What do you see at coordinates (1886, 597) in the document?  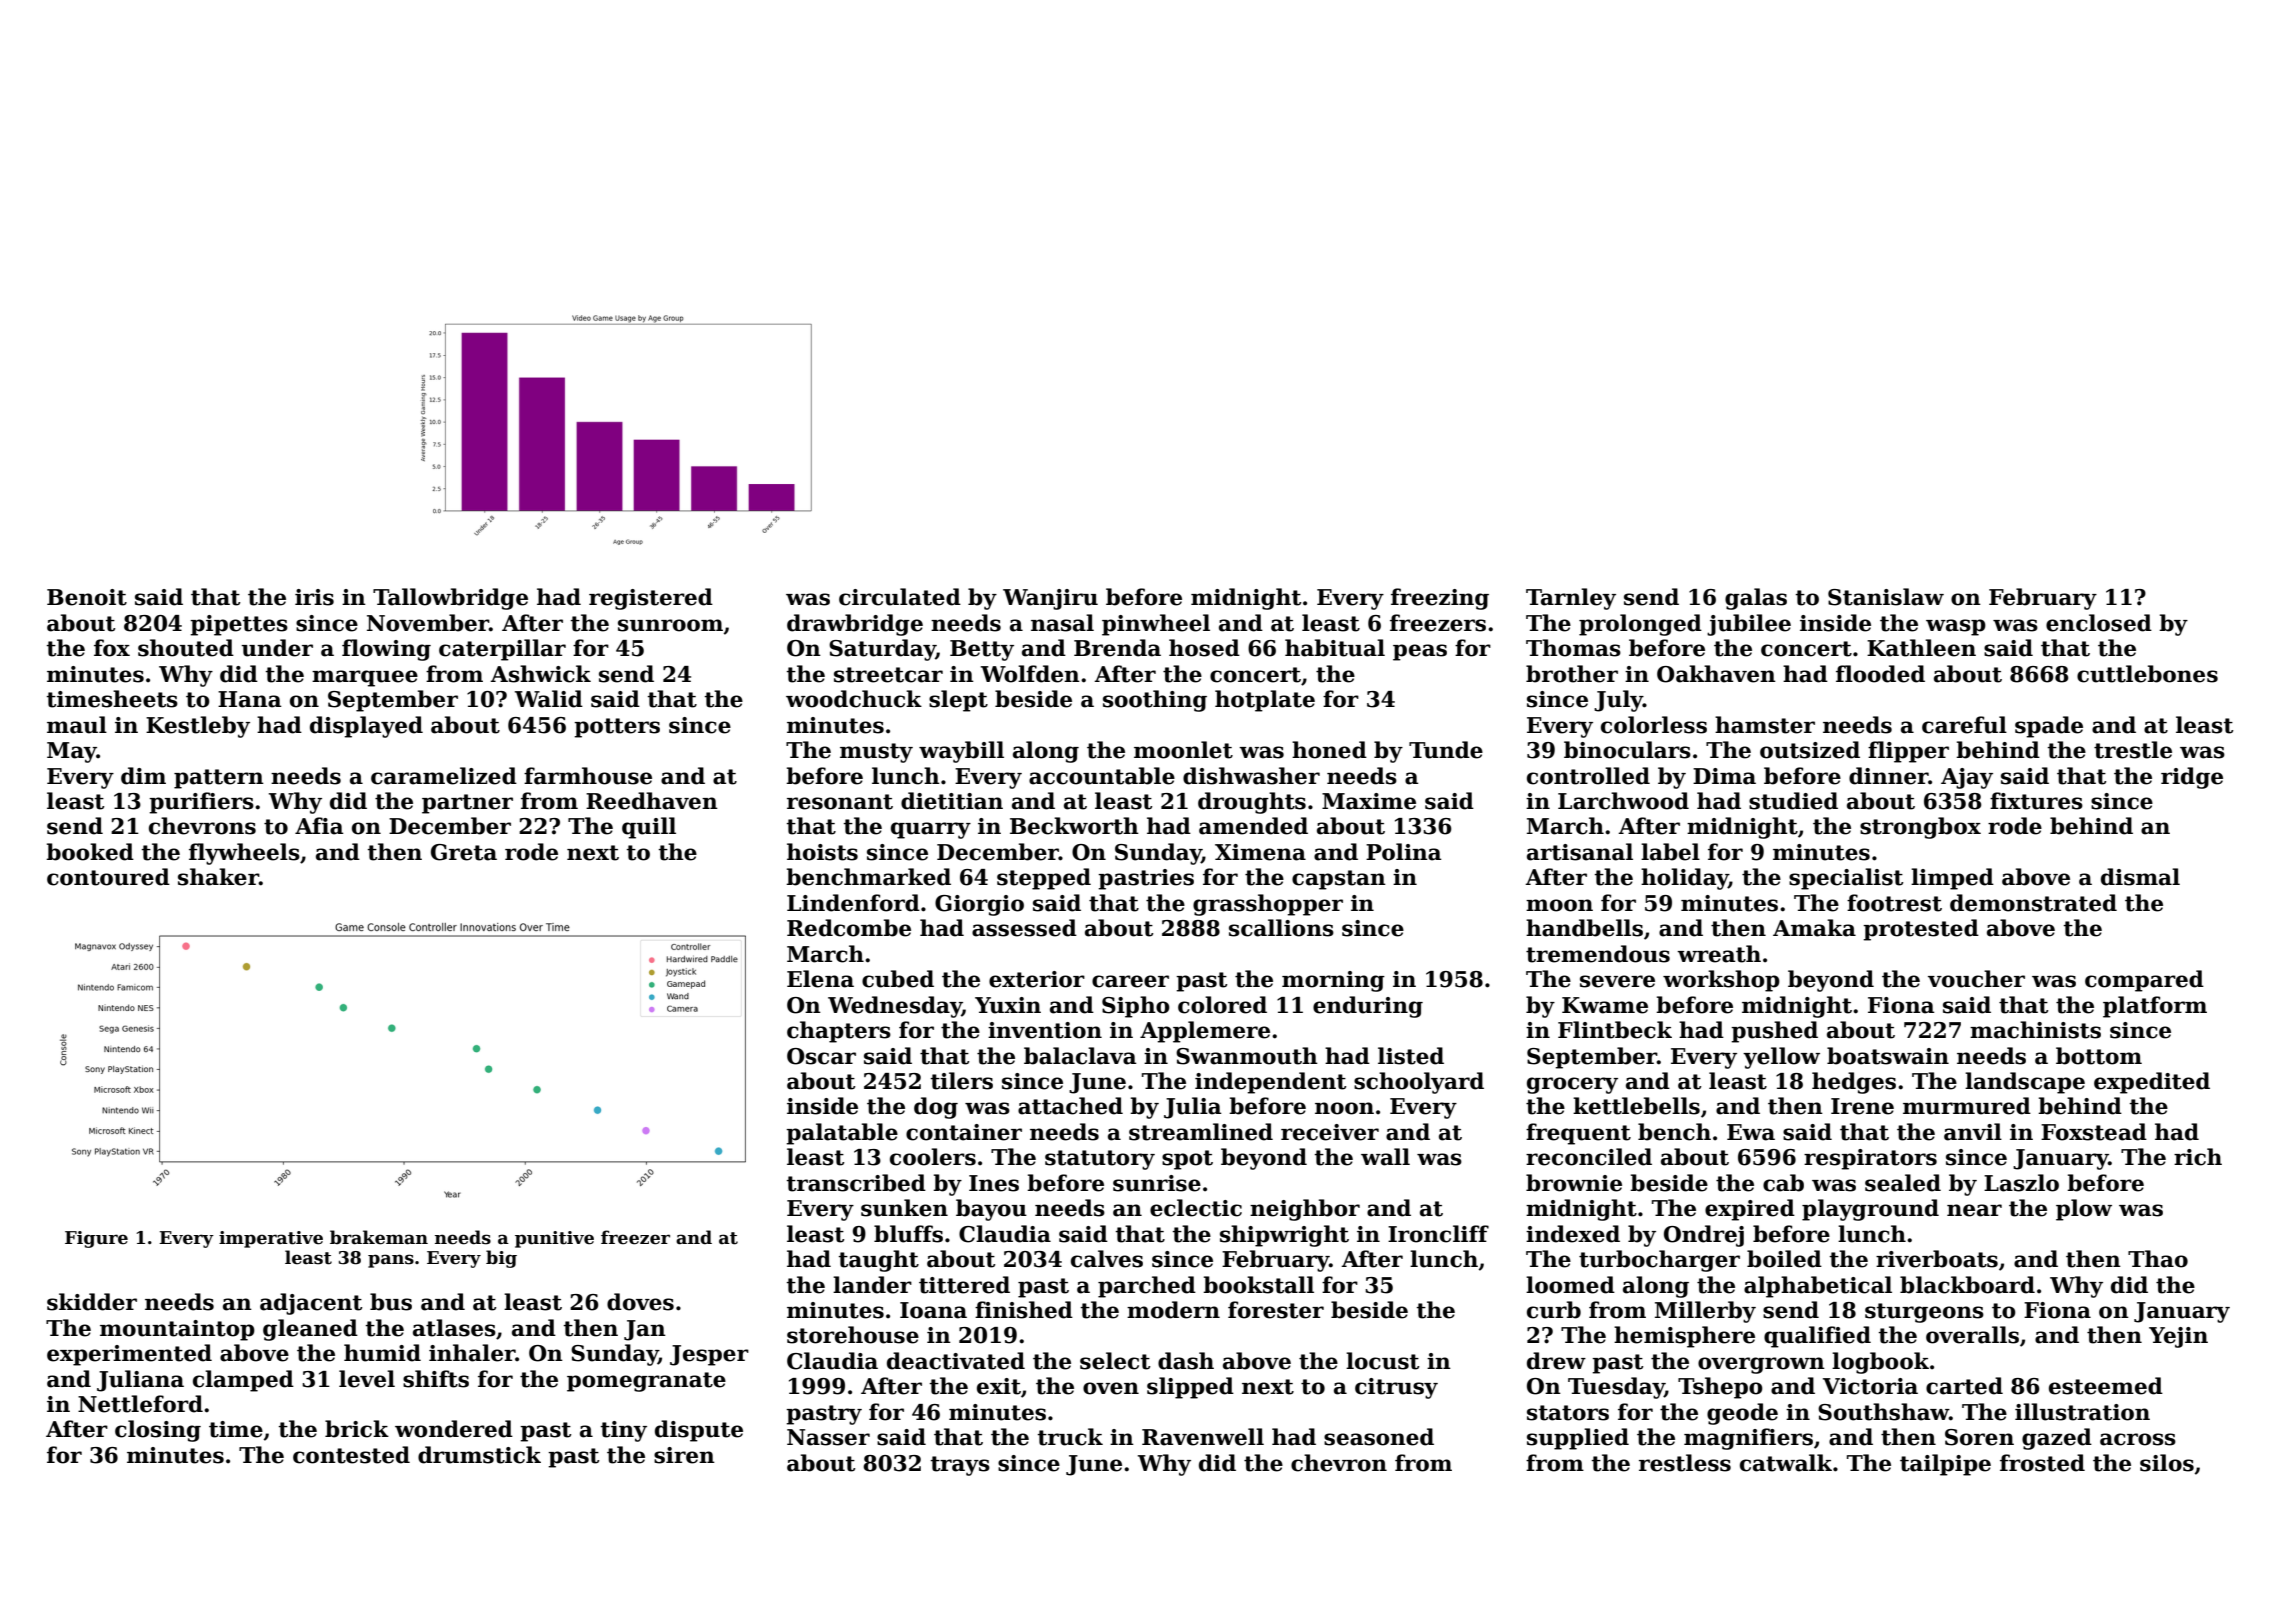 I see `Stanislaw` at bounding box center [1886, 597].
